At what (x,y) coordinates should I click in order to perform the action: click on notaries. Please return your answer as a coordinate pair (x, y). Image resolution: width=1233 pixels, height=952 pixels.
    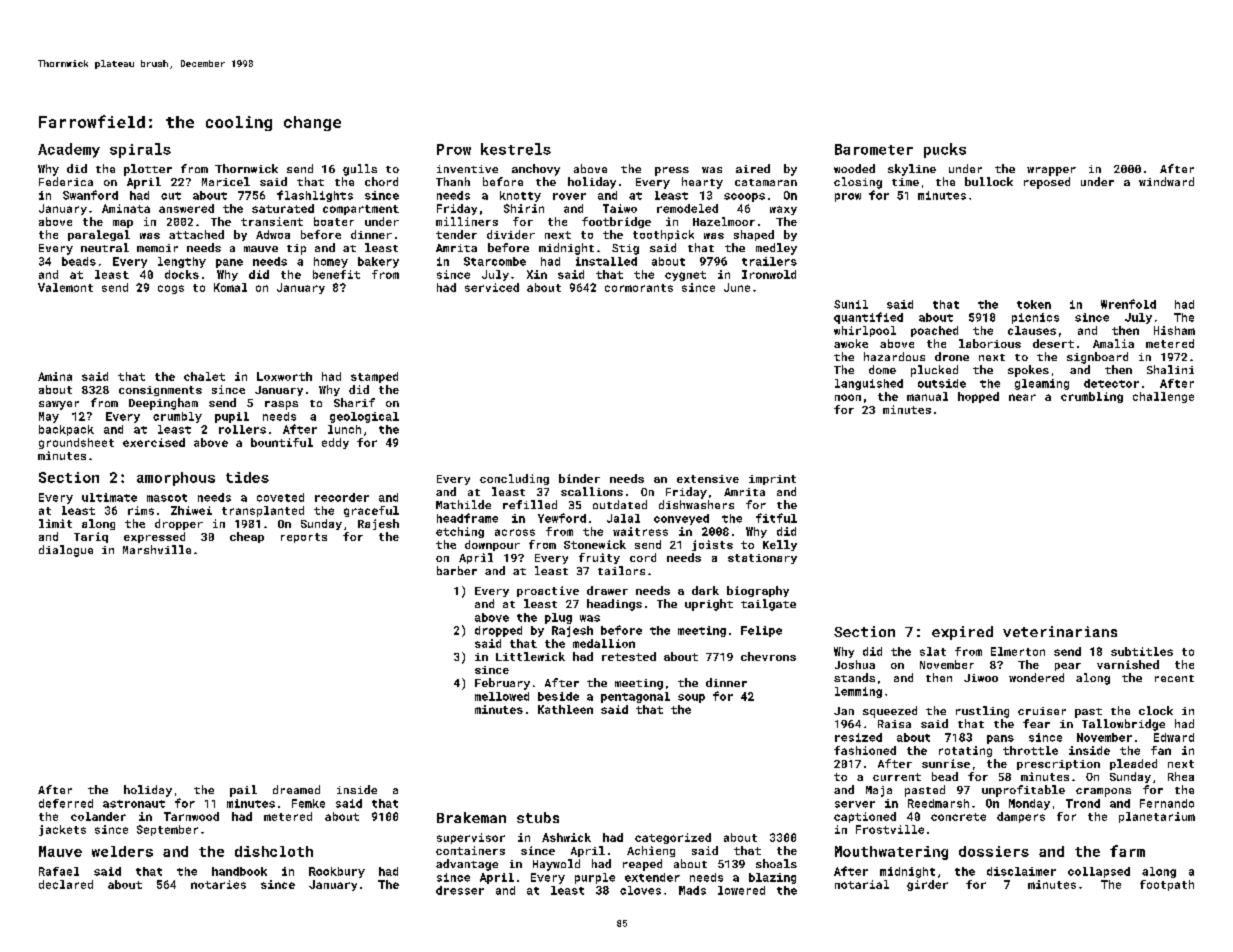
    Looking at the image, I should click on (218, 884).
